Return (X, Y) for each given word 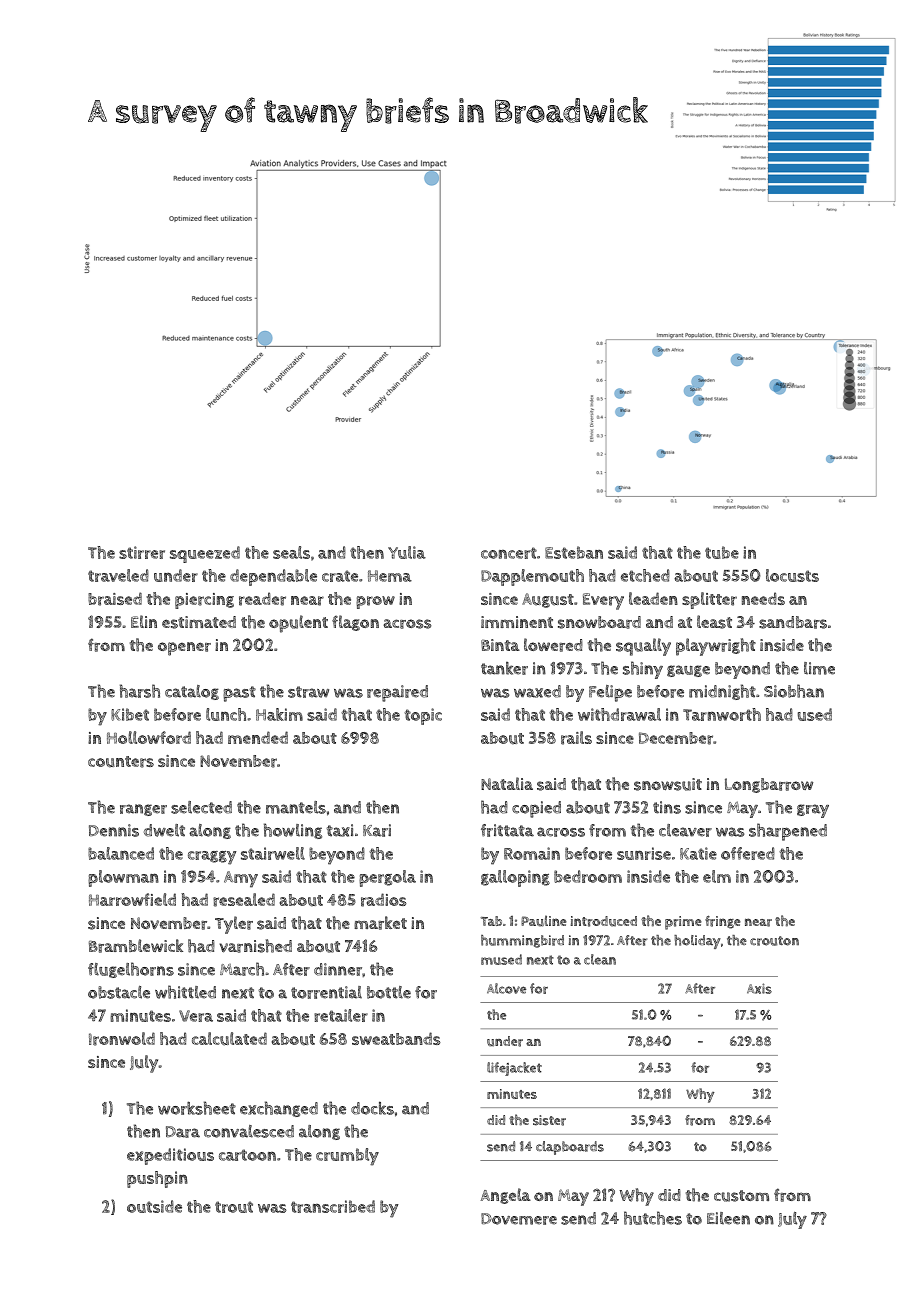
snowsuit (668, 784)
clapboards (570, 1148)
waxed (537, 691)
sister (549, 1120)
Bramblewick (136, 946)
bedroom (588, 876)
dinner (338, 969)
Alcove (506, 988)
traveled (118, 575)
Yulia (407, 552)
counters (121, 762)
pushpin (157, 1179)
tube (722, 552)
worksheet (197, 1108)
